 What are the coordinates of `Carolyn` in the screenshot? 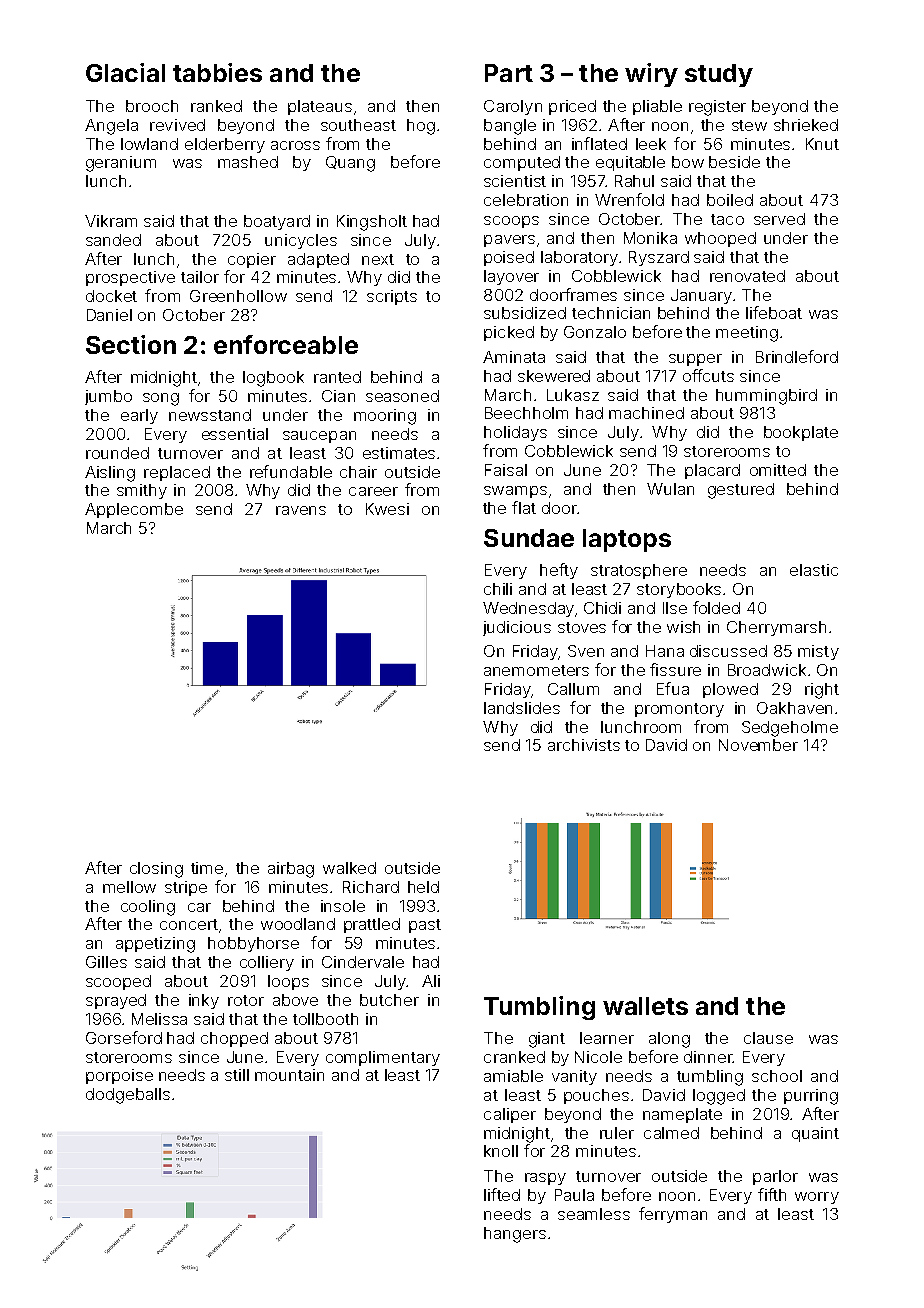 It's located at (513, 107).
